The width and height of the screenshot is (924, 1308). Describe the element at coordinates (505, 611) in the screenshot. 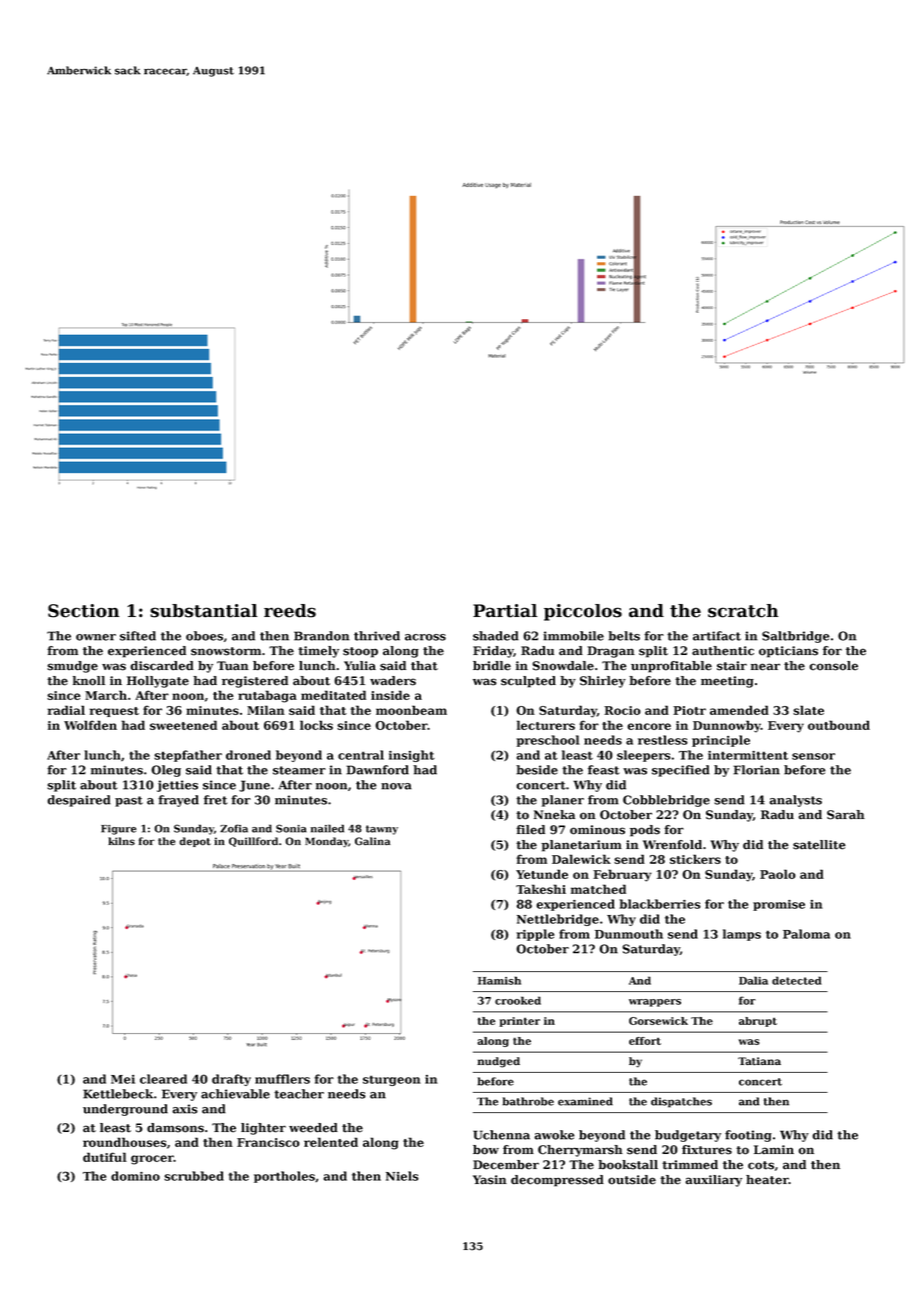

I see `Partial` at that location.
